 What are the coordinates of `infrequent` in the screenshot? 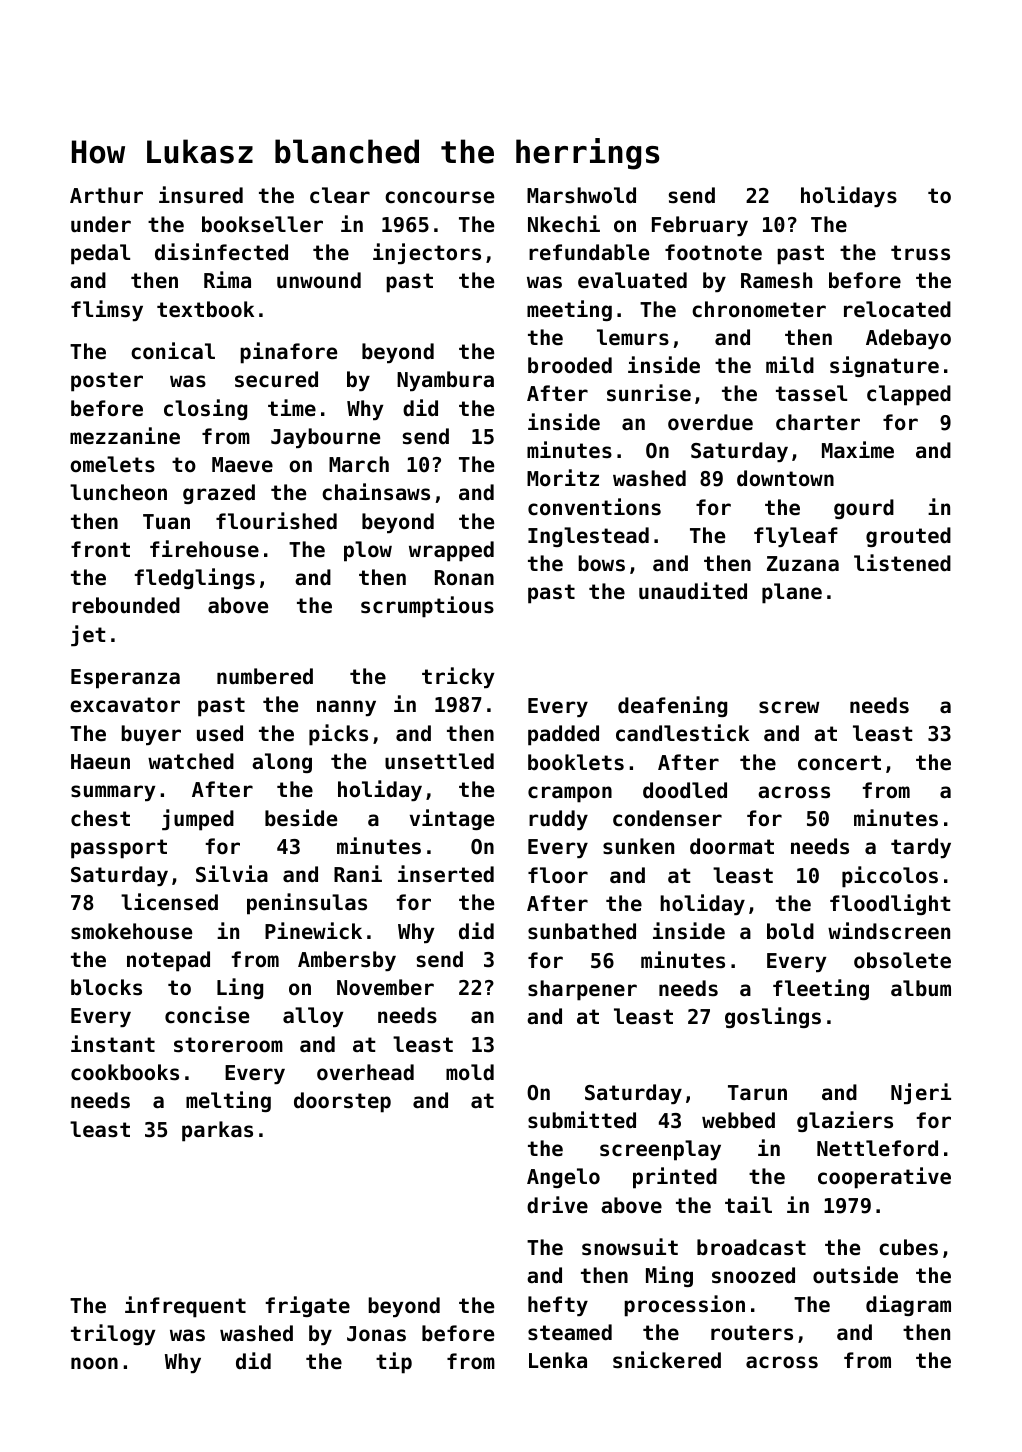 It's located at (185, 1307).
